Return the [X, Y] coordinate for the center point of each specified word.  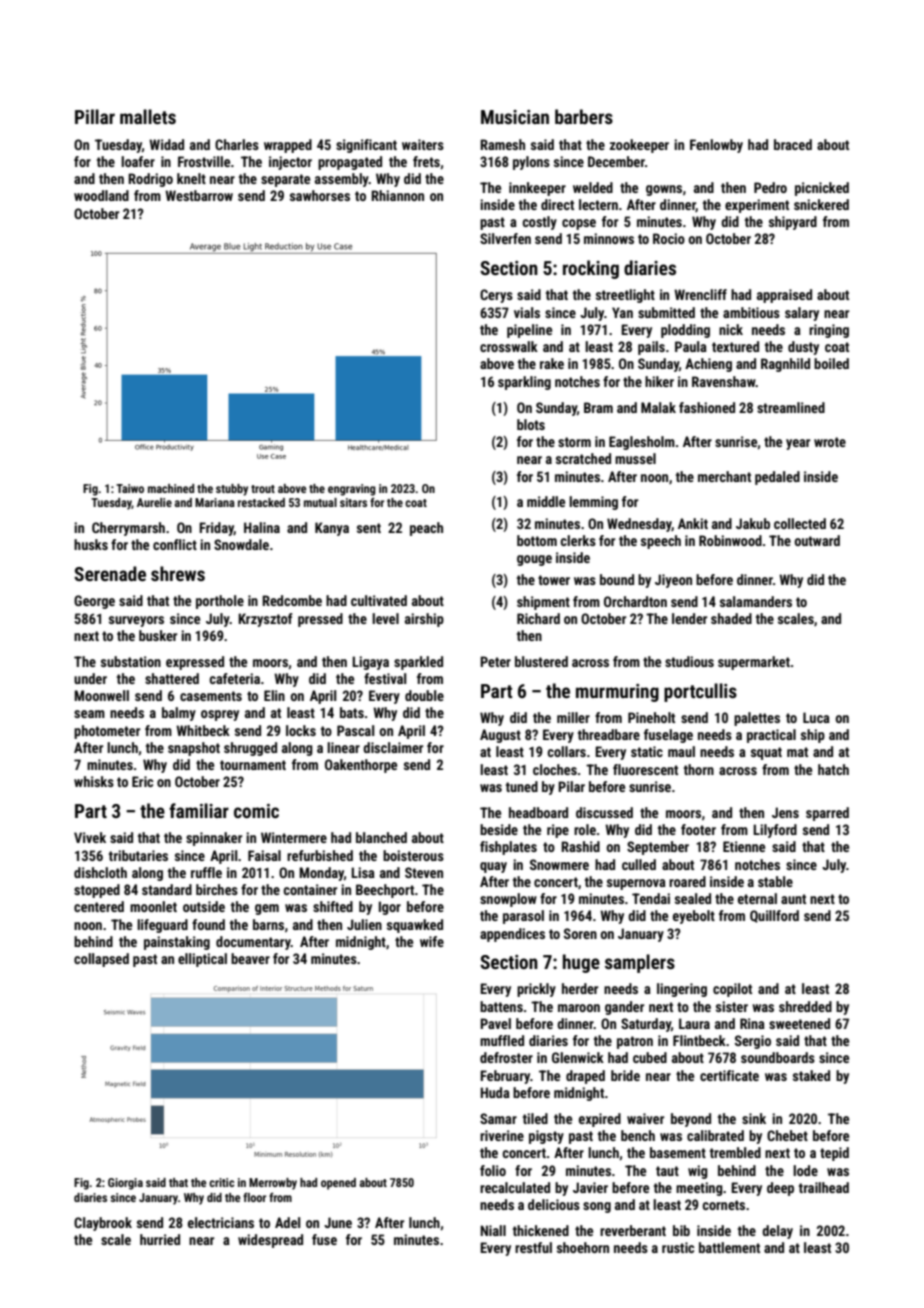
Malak [658, 407]
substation [131, 661]
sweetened [799, 1023]
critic [221, 1182]
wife [432, 941]
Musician [515, 117]
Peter [495, 661]
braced [793, 144]
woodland [101, 195]
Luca [816, 717]
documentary [253, 943]
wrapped [288, 146]
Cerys [496, 296]
